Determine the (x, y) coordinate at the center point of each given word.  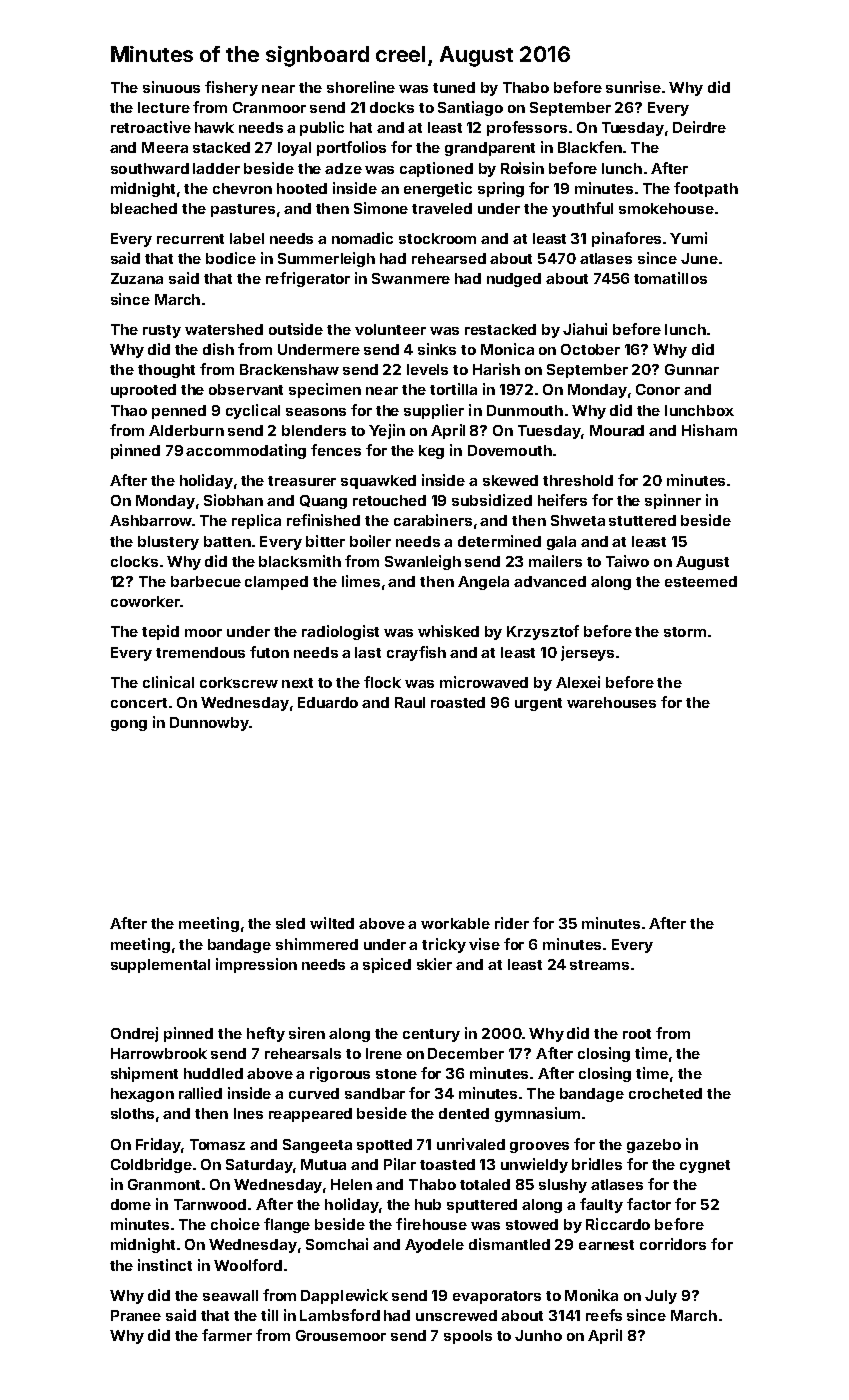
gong (129, 725)
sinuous (171, 87)
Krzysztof (543, 632)
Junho (538, 1335)
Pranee (136, 1315)
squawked (378, 482)
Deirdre (699, 127)
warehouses (611, 702)
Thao (129, 410)
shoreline (361, 87)
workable (455, 923)
